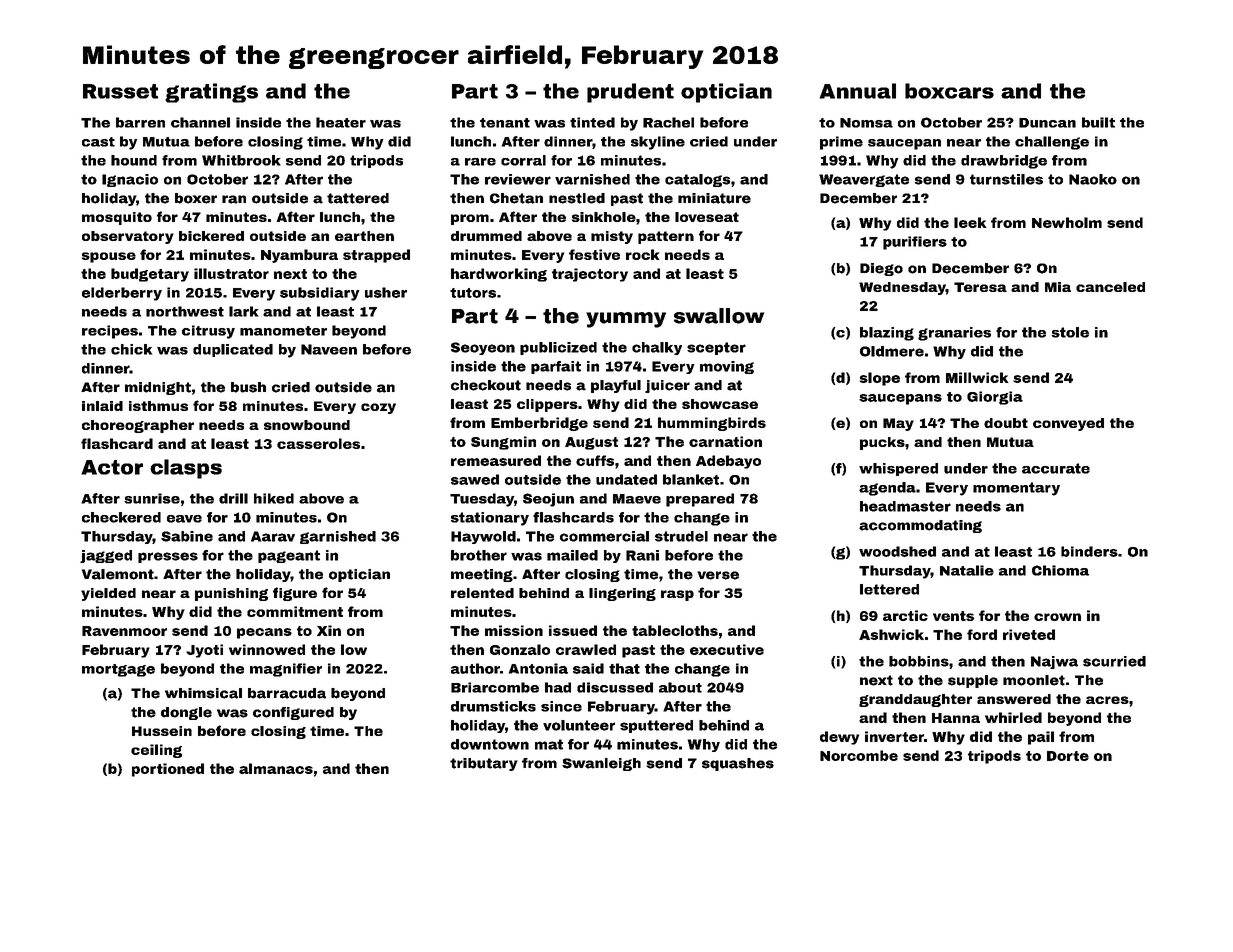 The width and height of the image is (1233, 952). What do you see at coordinates (592, 122) in the image?
I see `tinted` at bounding box center [592, 122].
